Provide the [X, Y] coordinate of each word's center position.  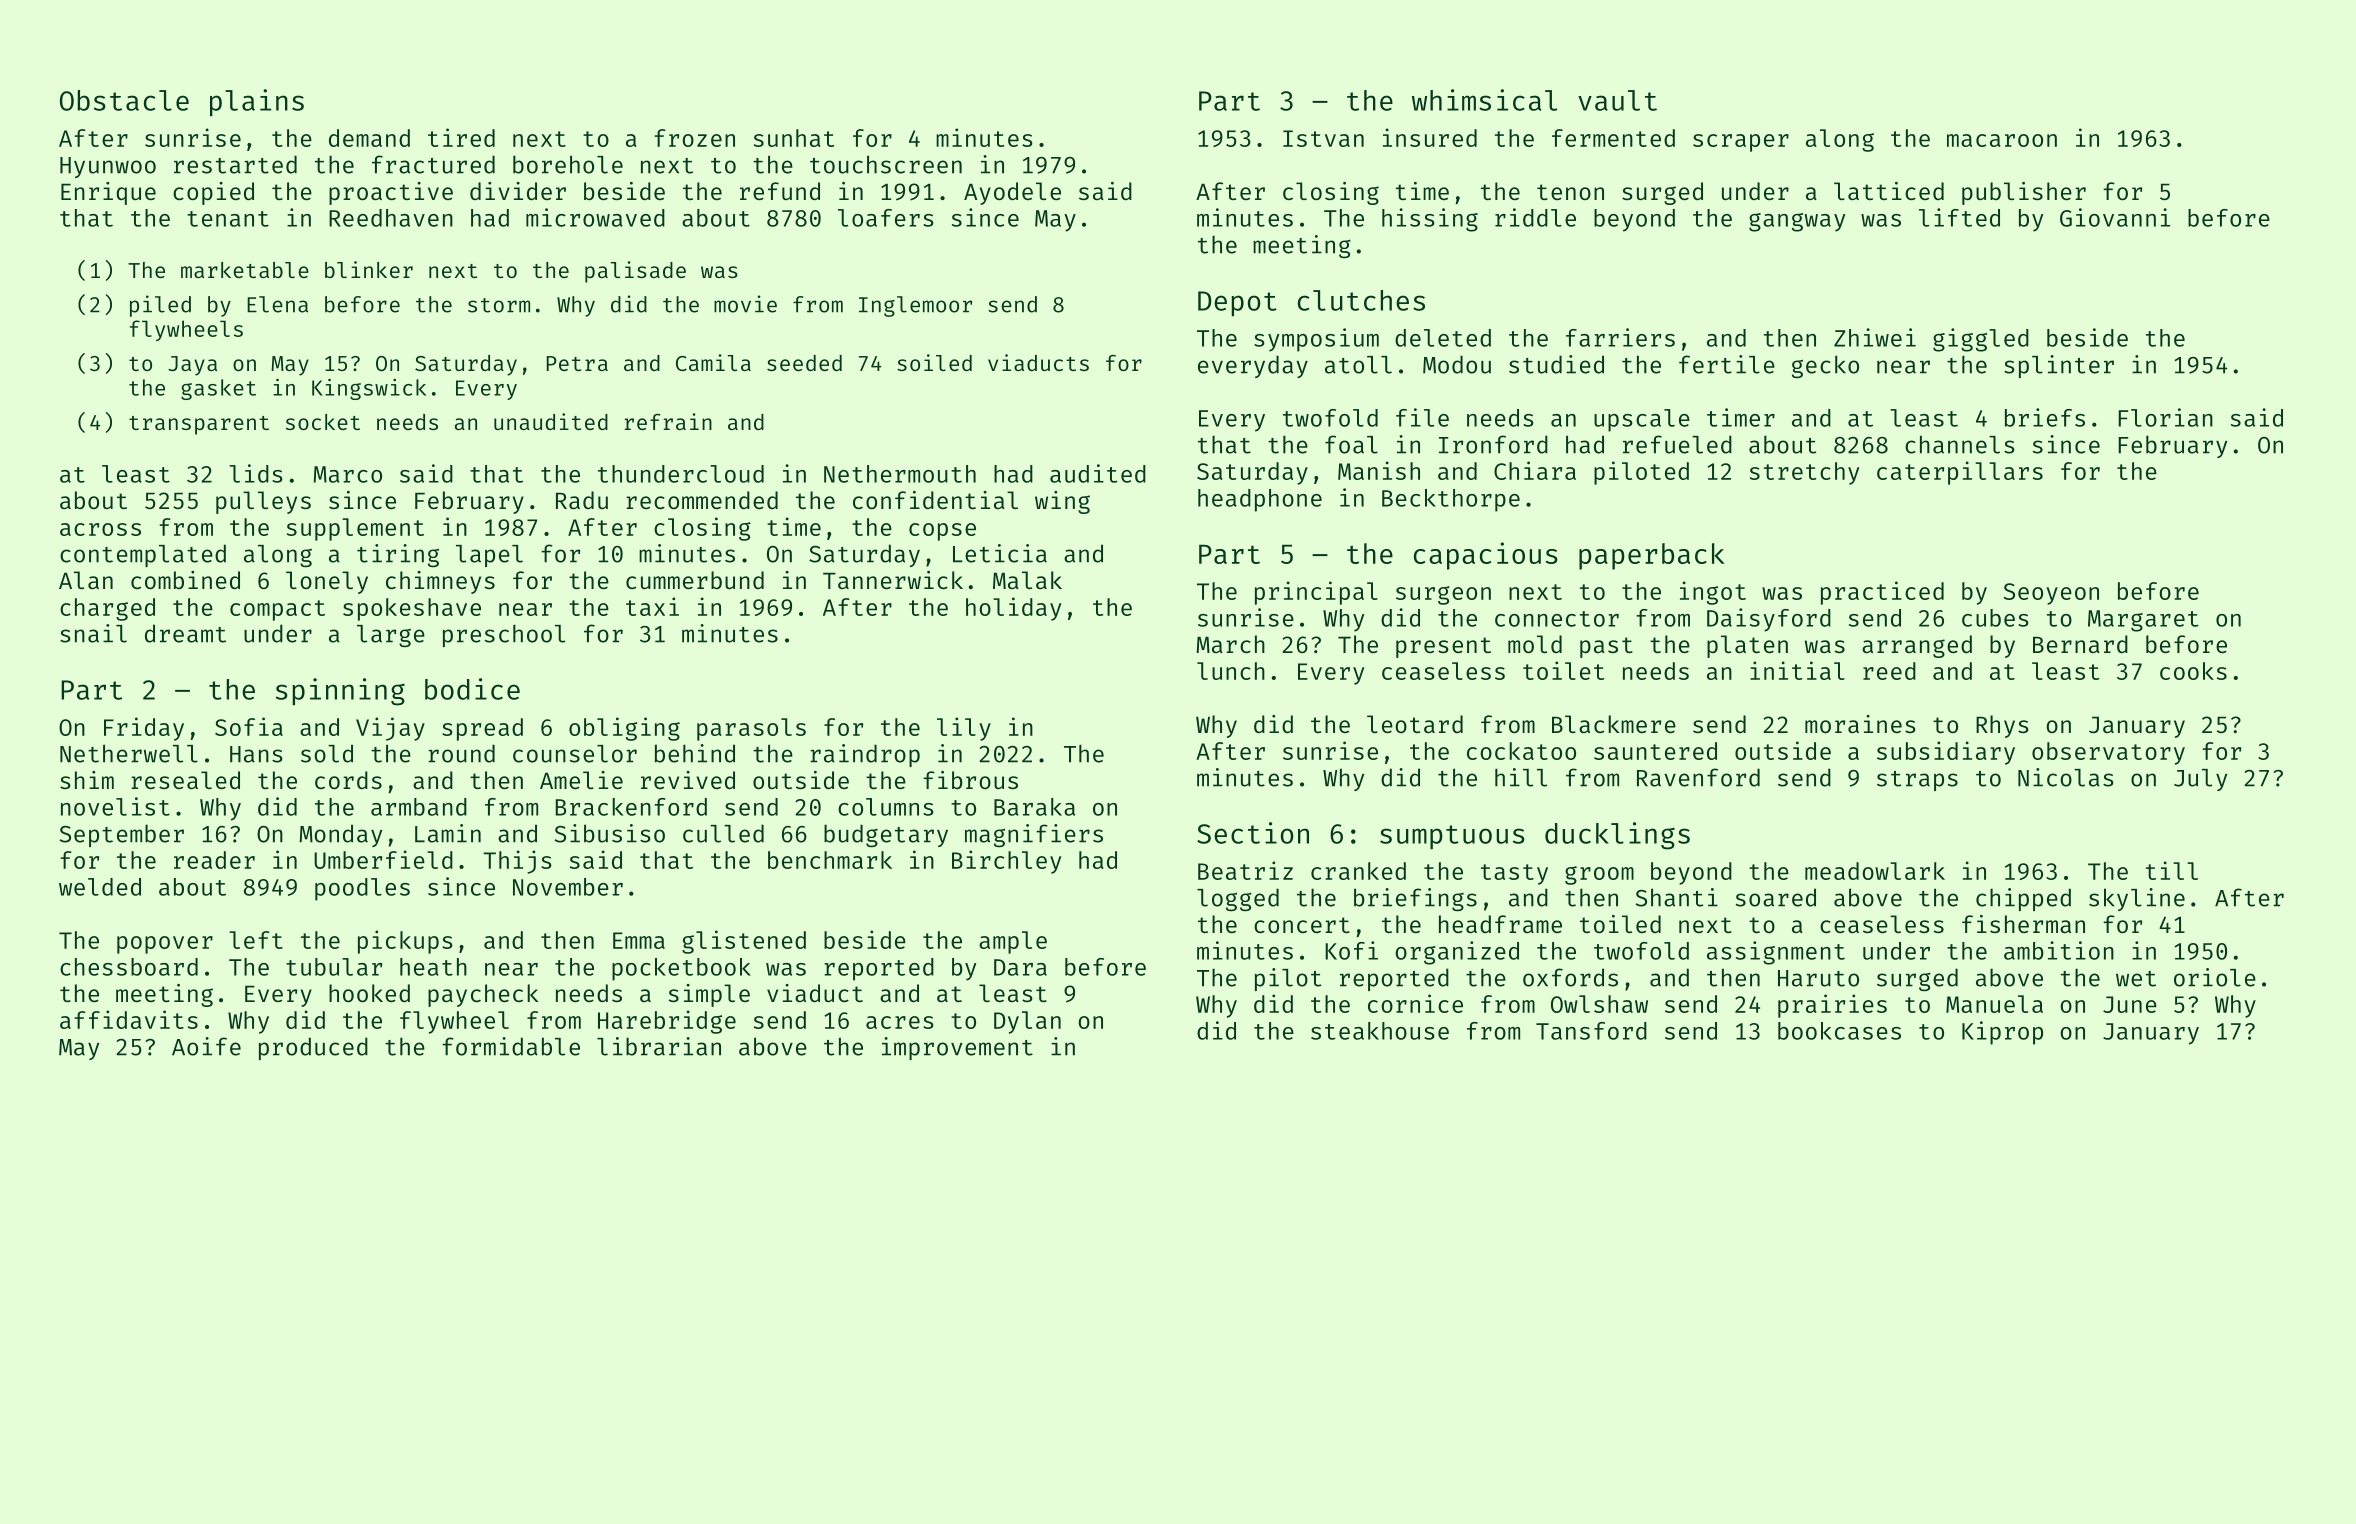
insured [1430, 137]
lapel [489, 556]
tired [461, 137]
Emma [639, 940]
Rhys [2002, 726]
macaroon [2002, 140]
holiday [1013, 609]
